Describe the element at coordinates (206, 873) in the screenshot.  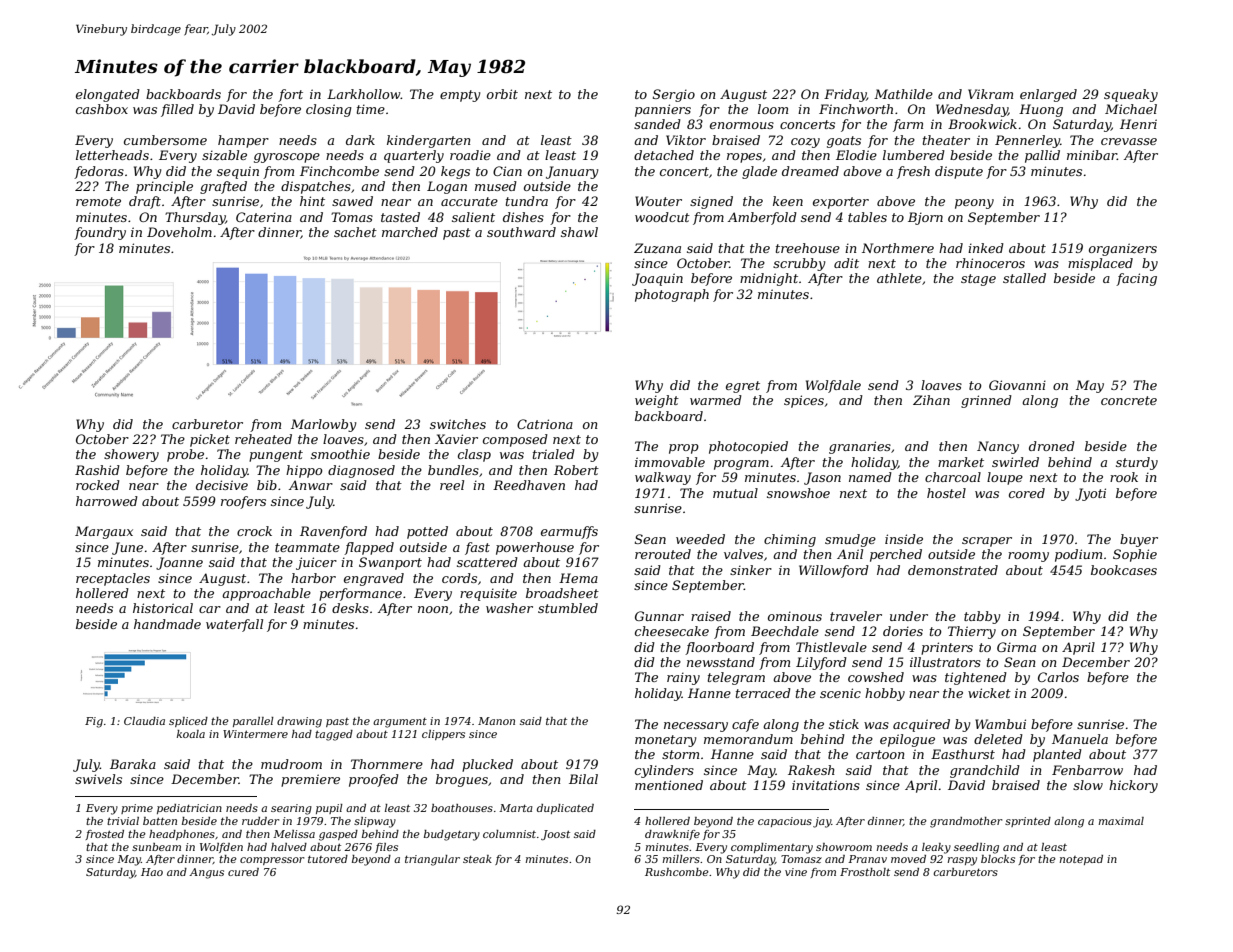
I see `Angus` at that location.
